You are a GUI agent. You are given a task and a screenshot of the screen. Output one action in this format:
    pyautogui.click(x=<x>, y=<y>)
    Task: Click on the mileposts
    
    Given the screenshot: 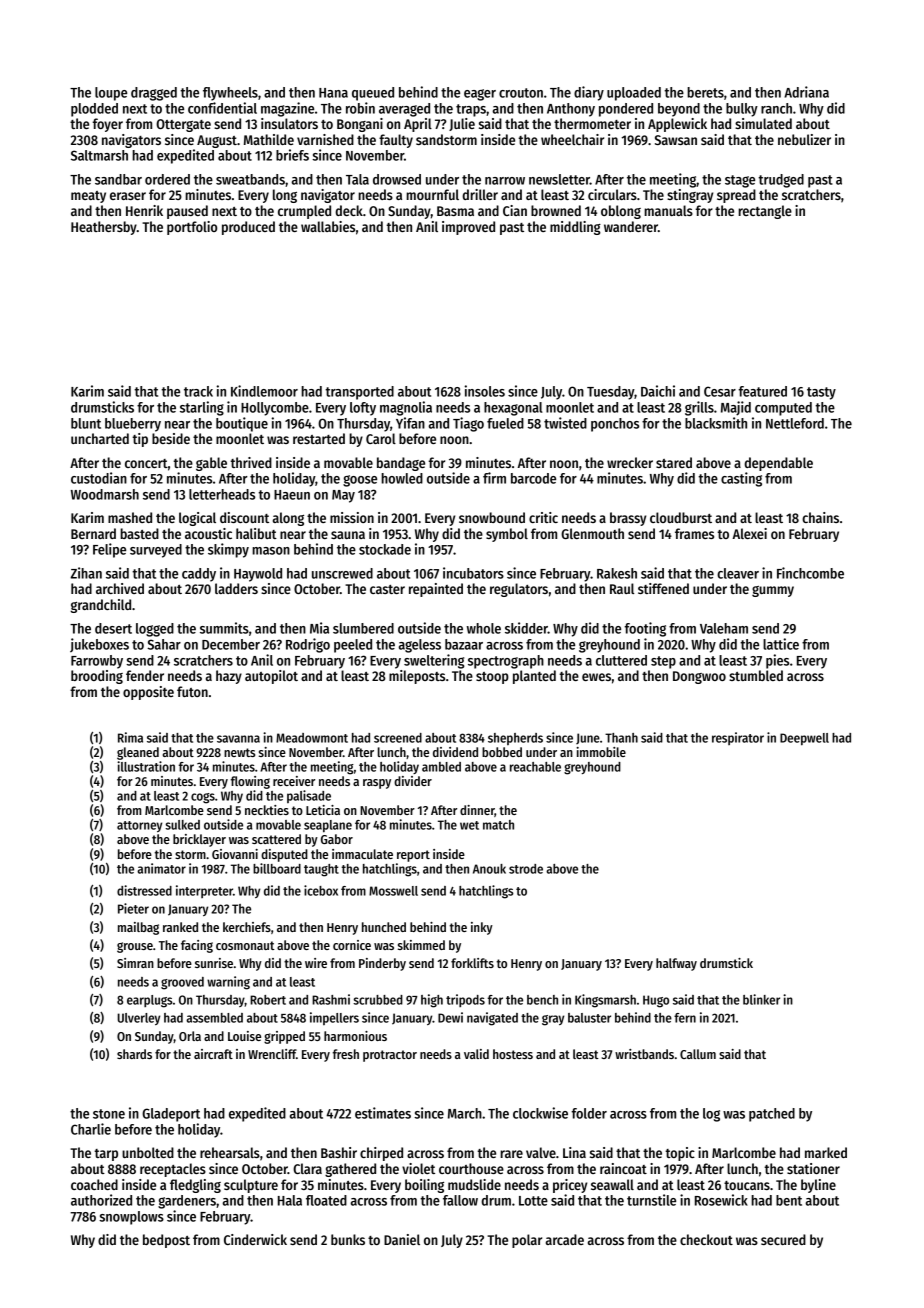 What is the action you would take?
    pyautogui.click(x=417, y=677)
